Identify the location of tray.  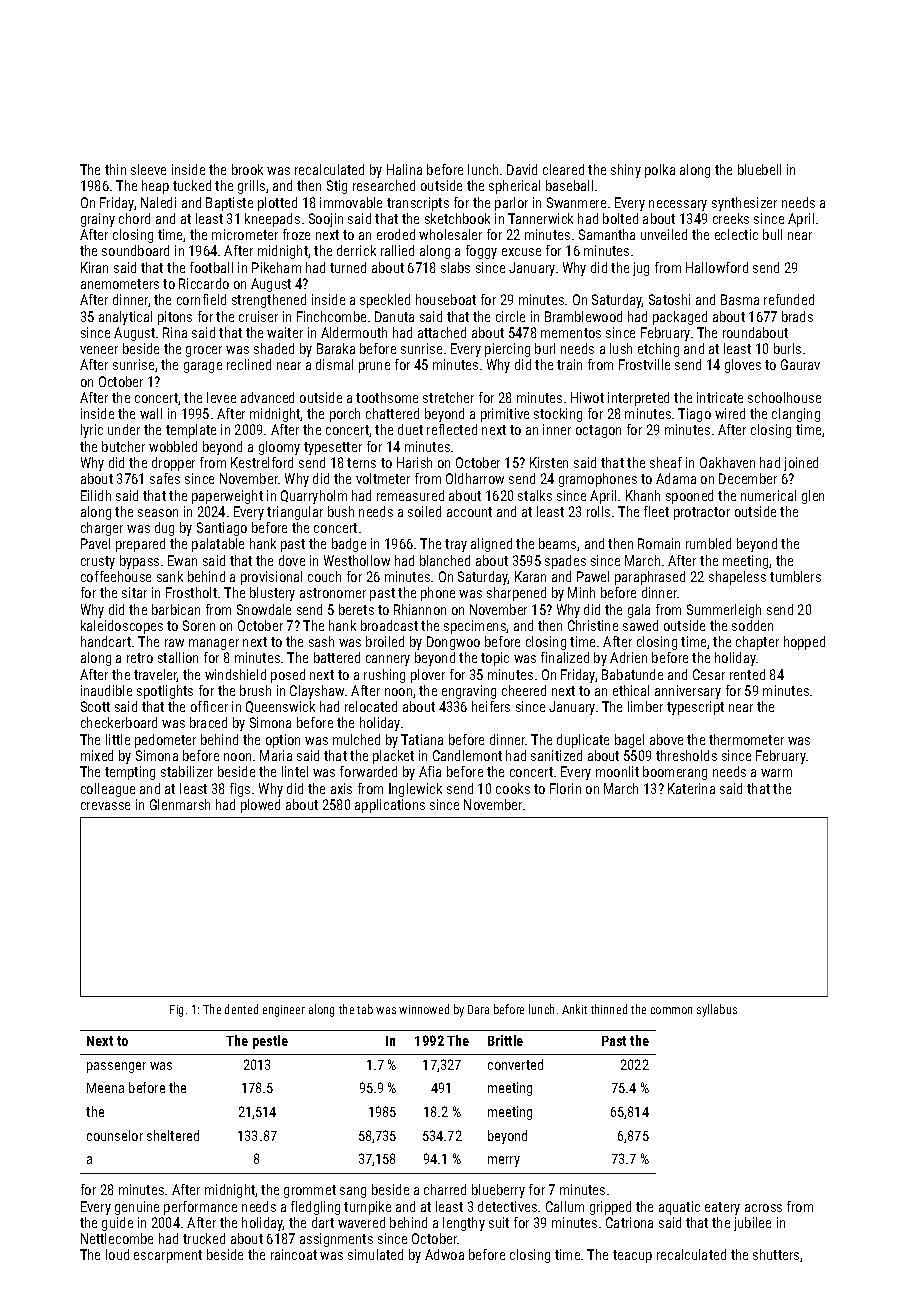
(456, 545).
